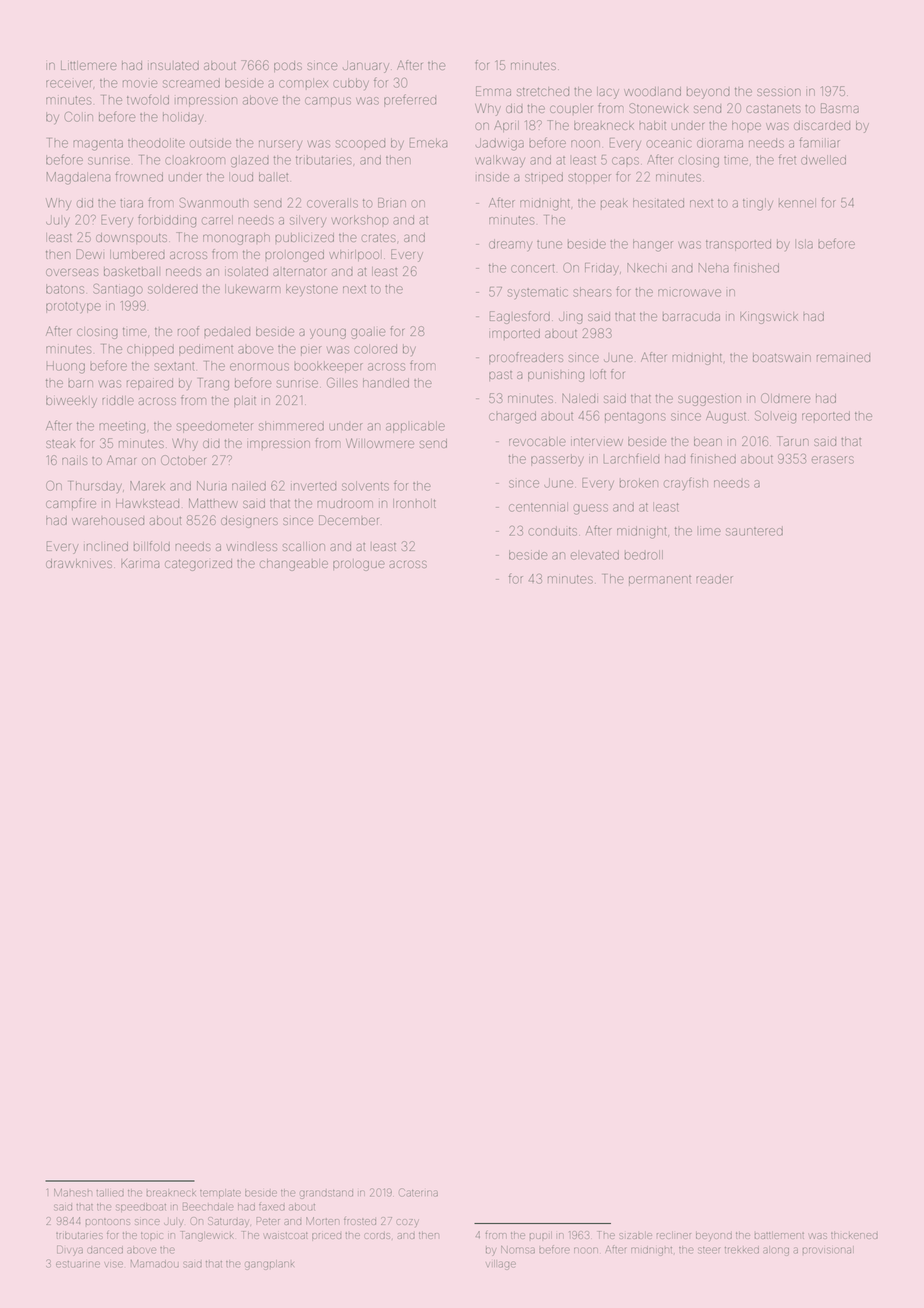  Describe the element at coordinates (294, 565) in the screenshot. I see `changeable` at that location.
